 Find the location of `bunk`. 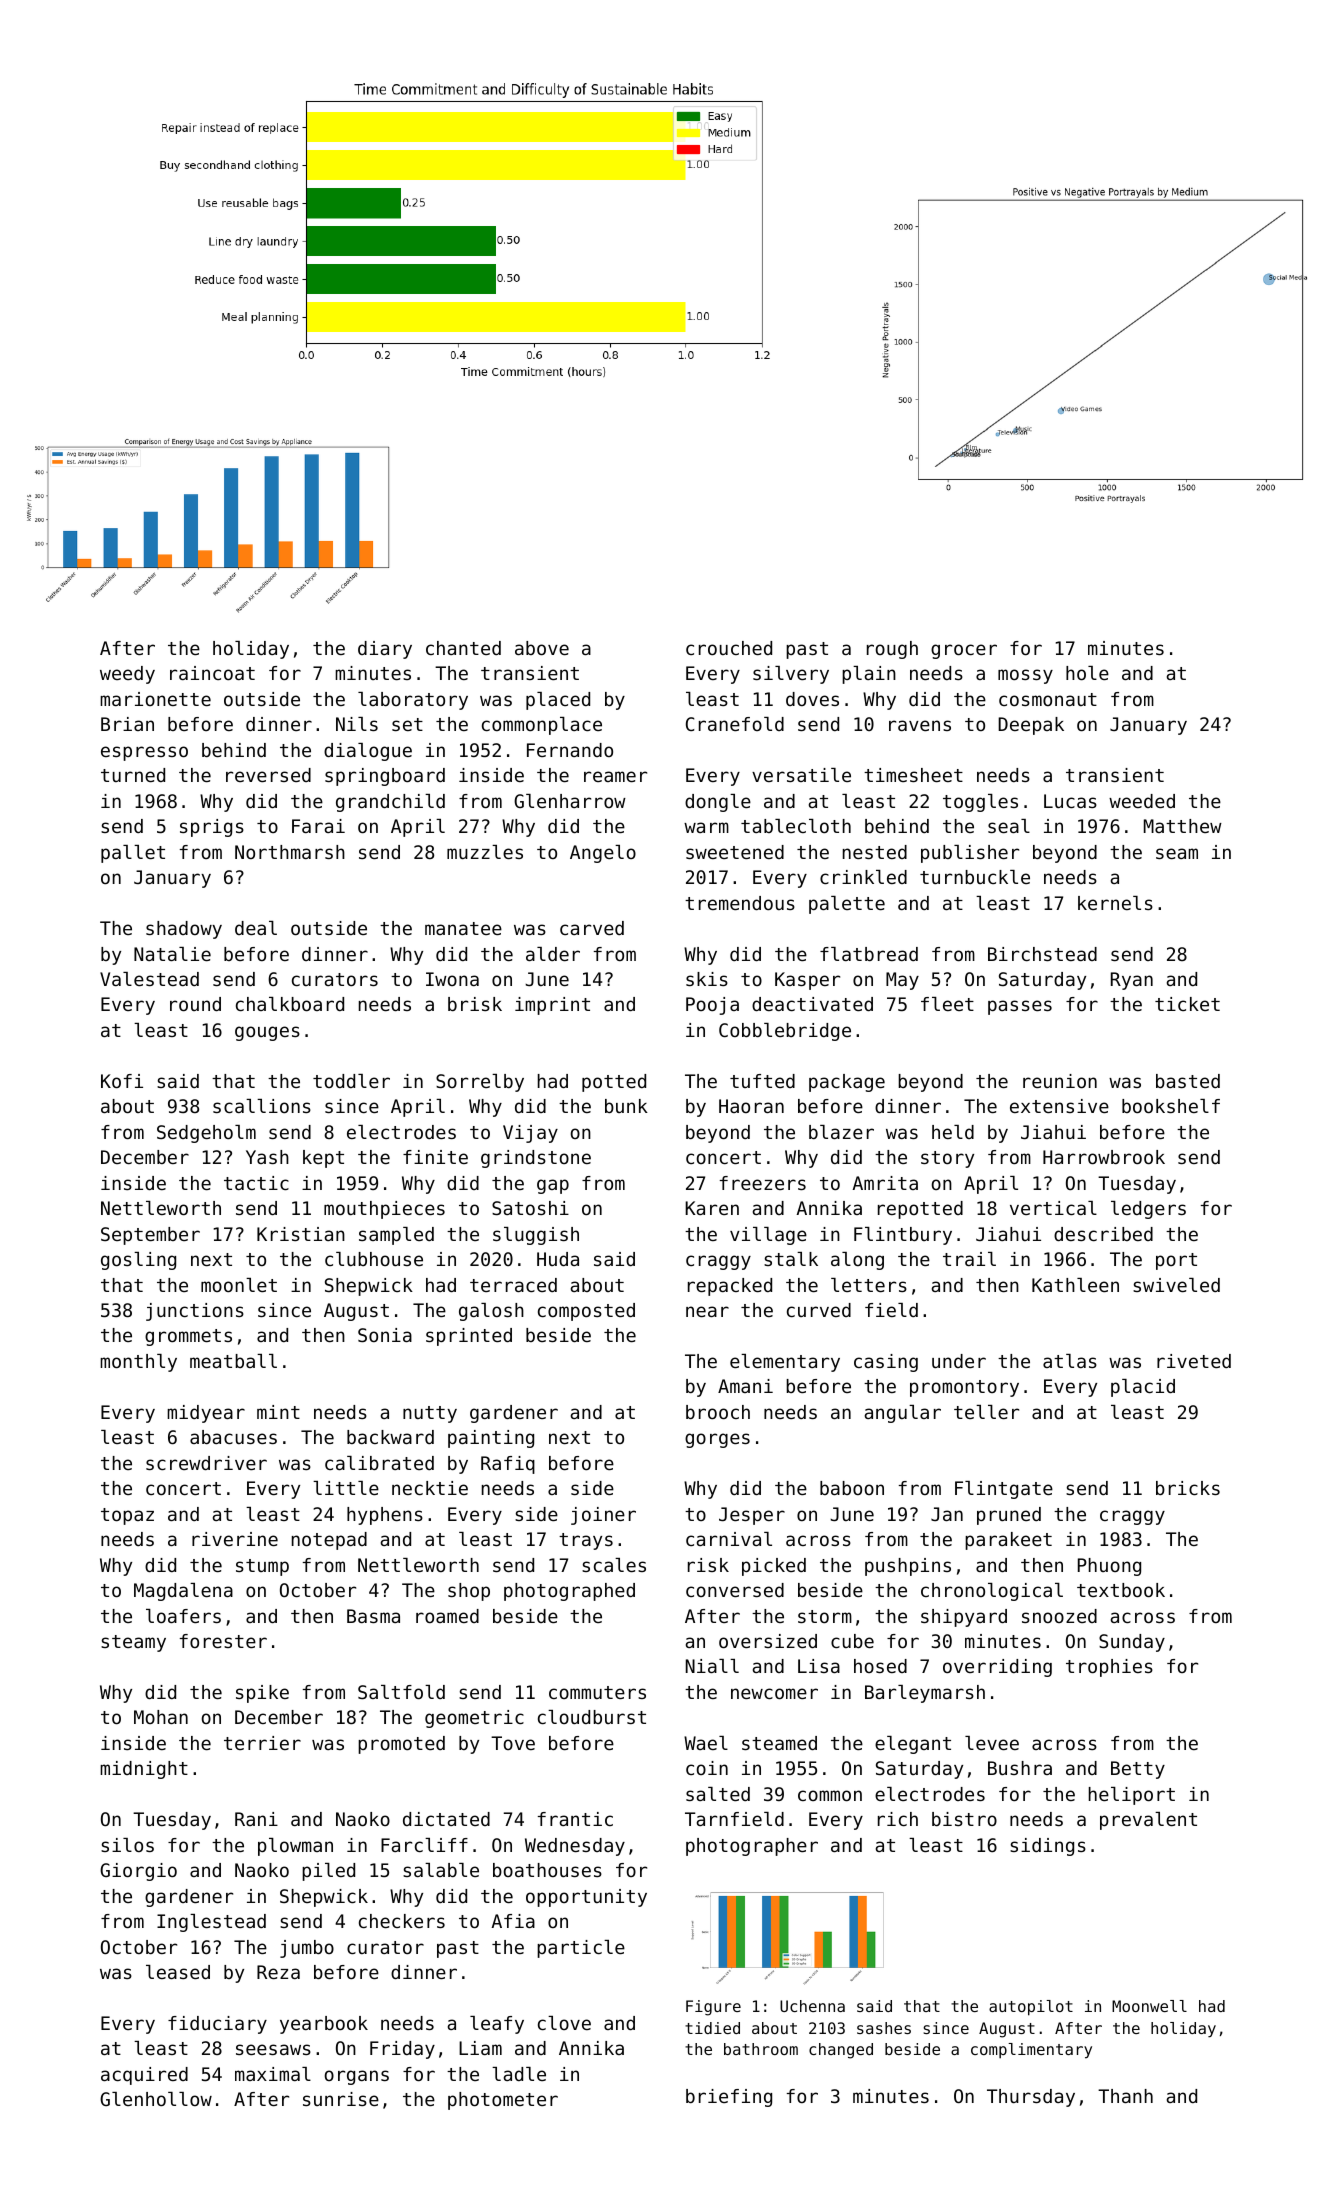

bunk is located at coordinates (626, 1106).
